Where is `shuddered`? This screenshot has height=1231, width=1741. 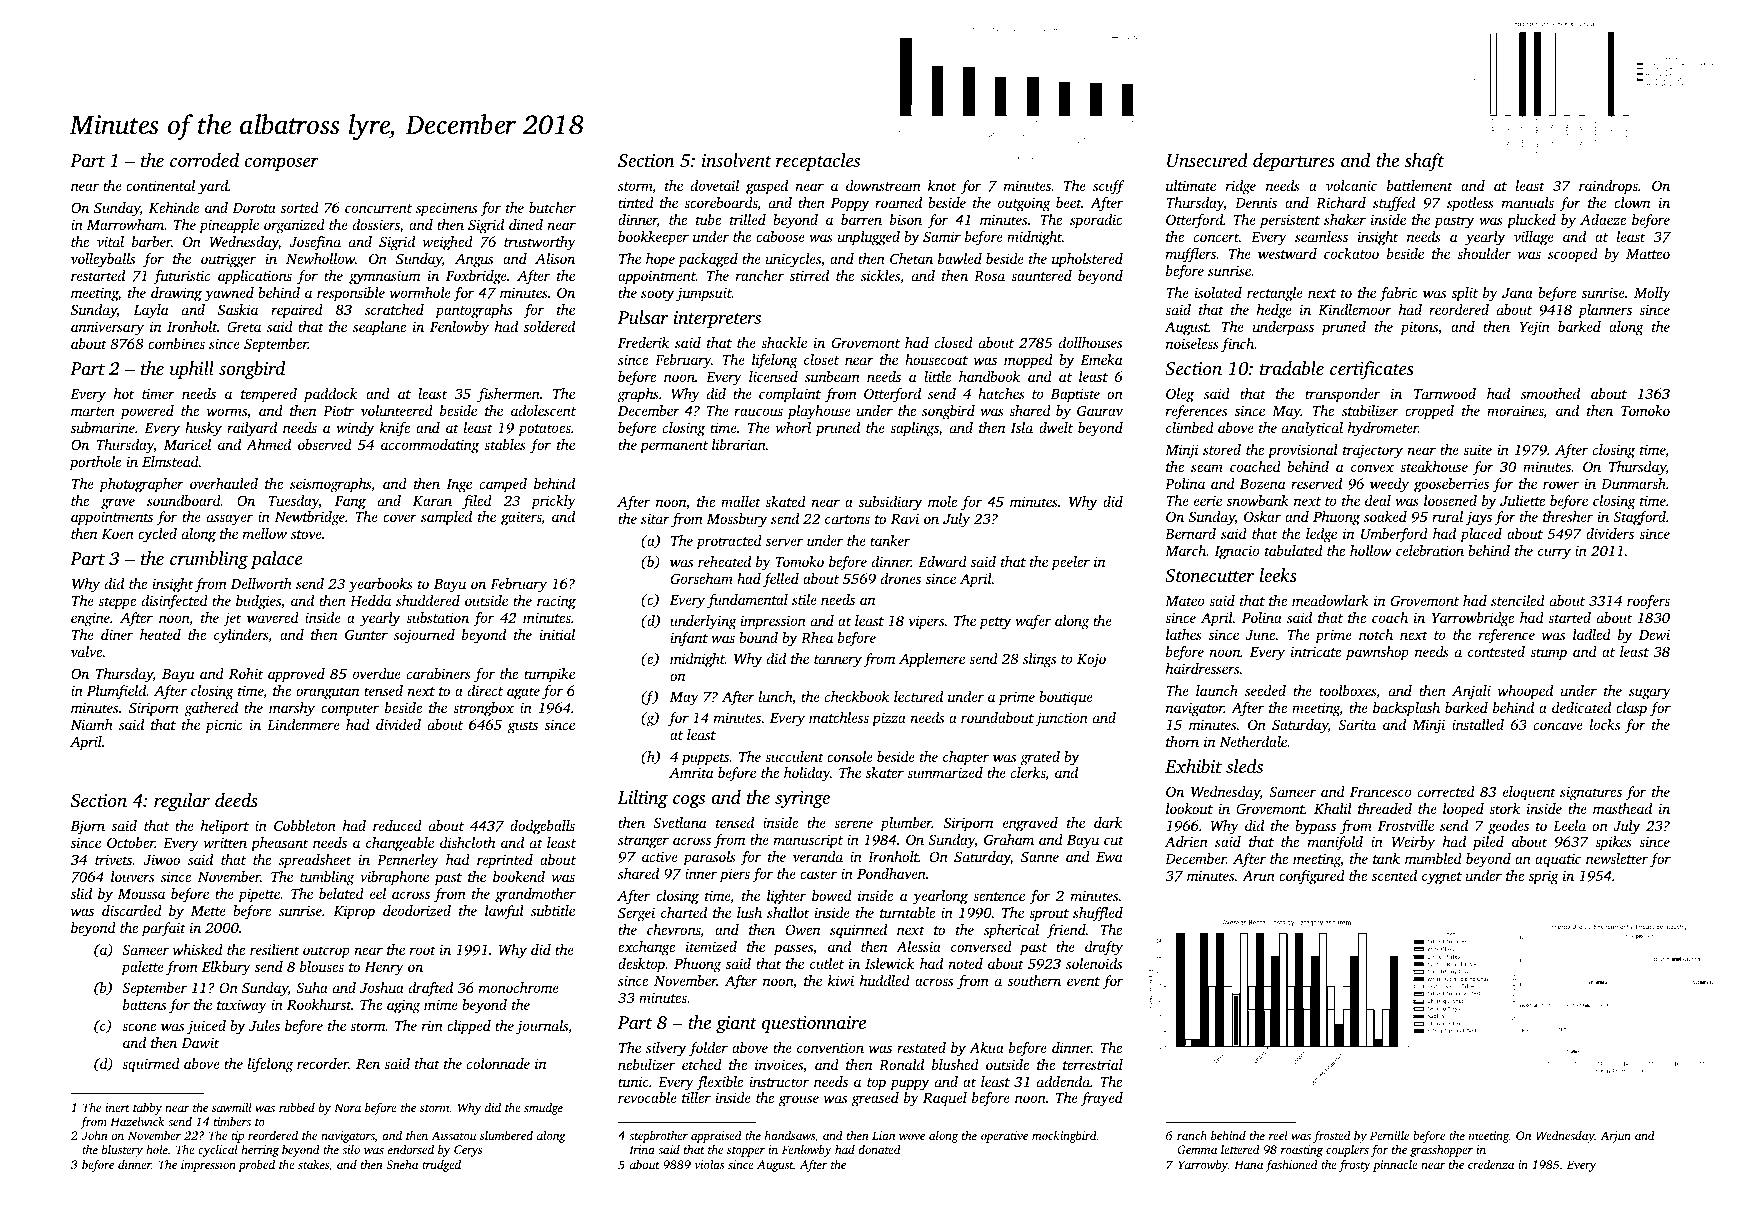 shuddered is located at coordinates (428, 600).
